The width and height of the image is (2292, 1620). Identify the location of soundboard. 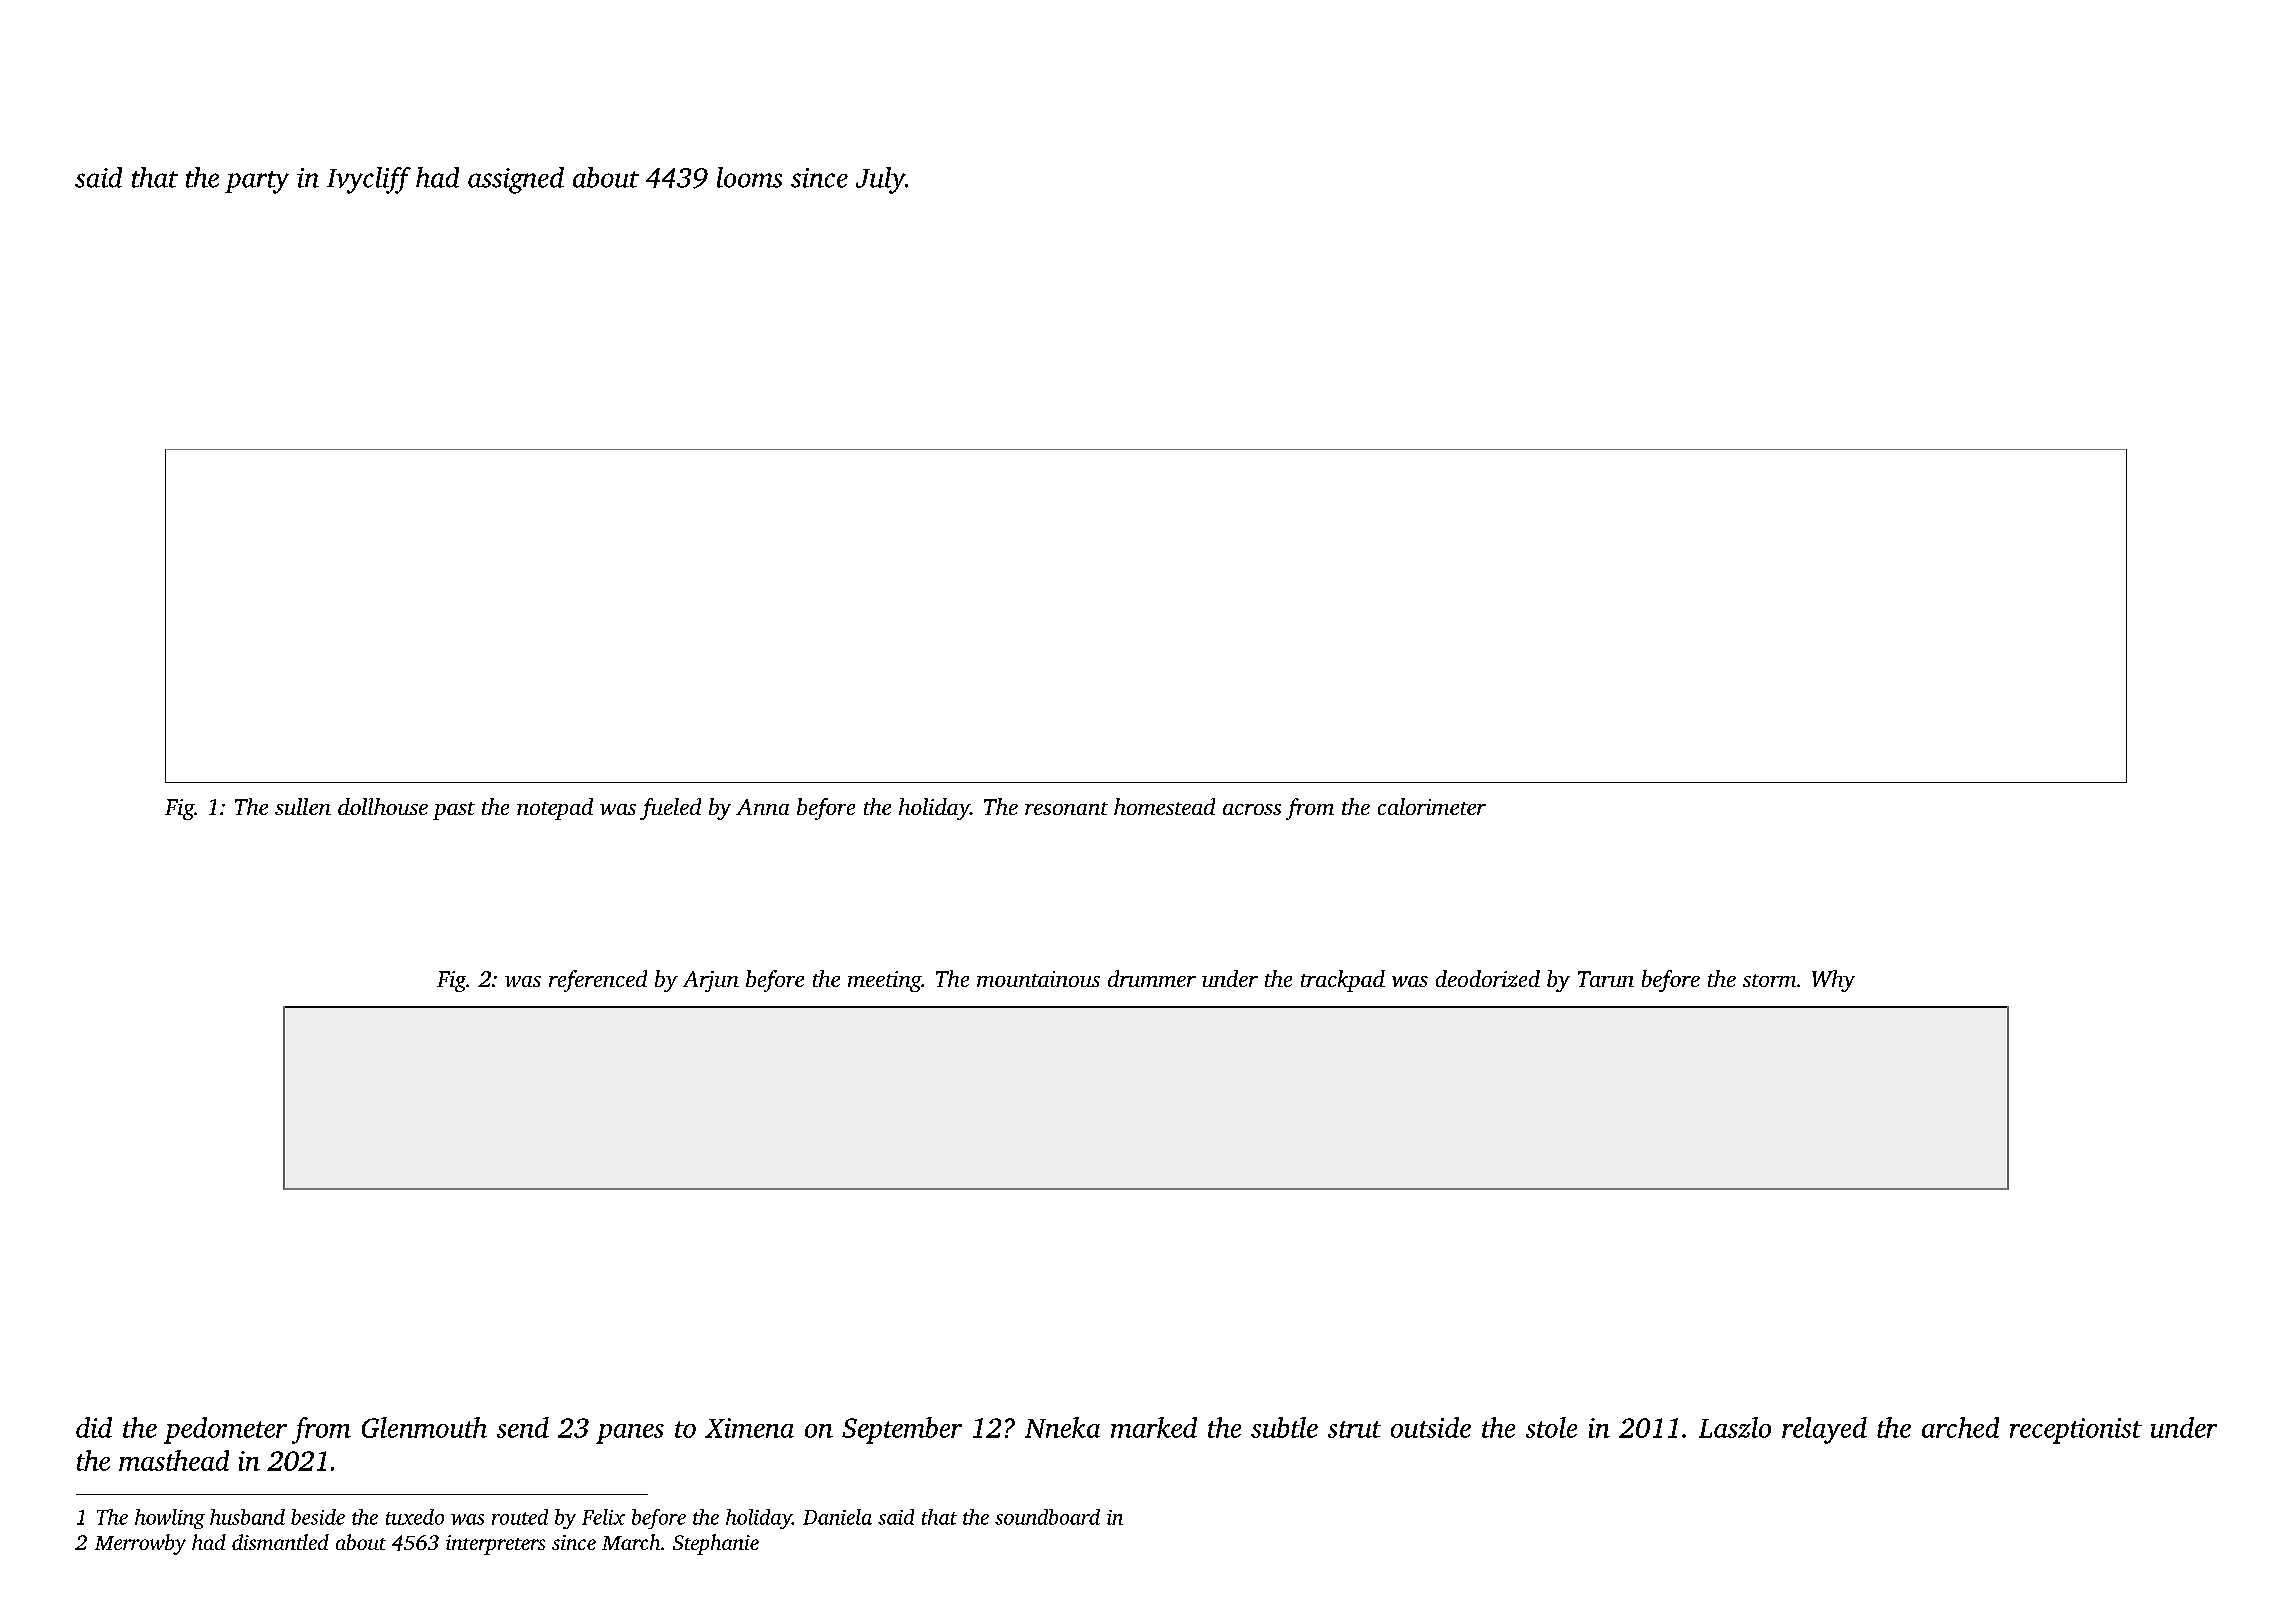
(1047, 1517).
